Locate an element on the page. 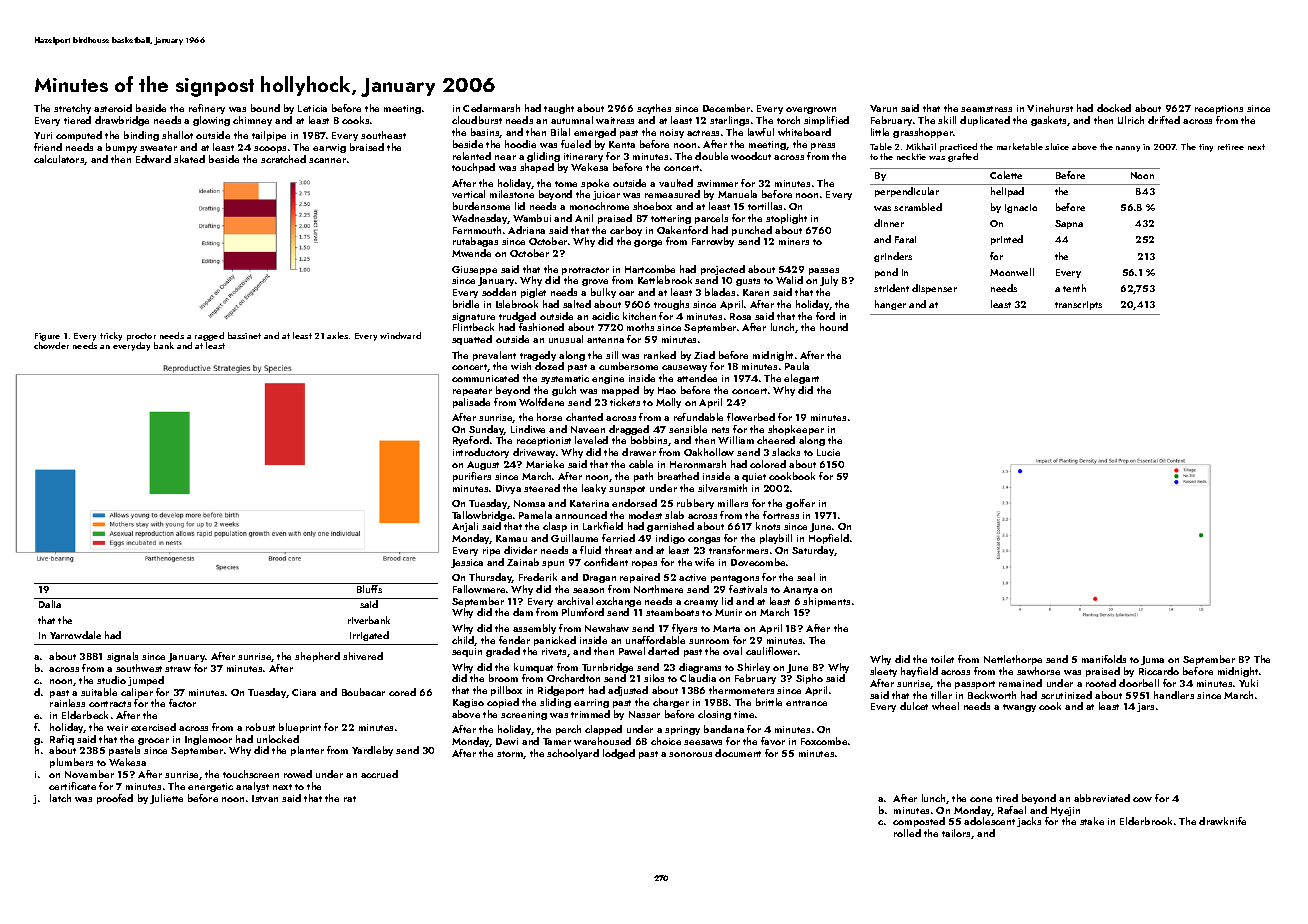 The height and width of the image is (924, 1308). Juliette is located at coordinates (166, 799).
